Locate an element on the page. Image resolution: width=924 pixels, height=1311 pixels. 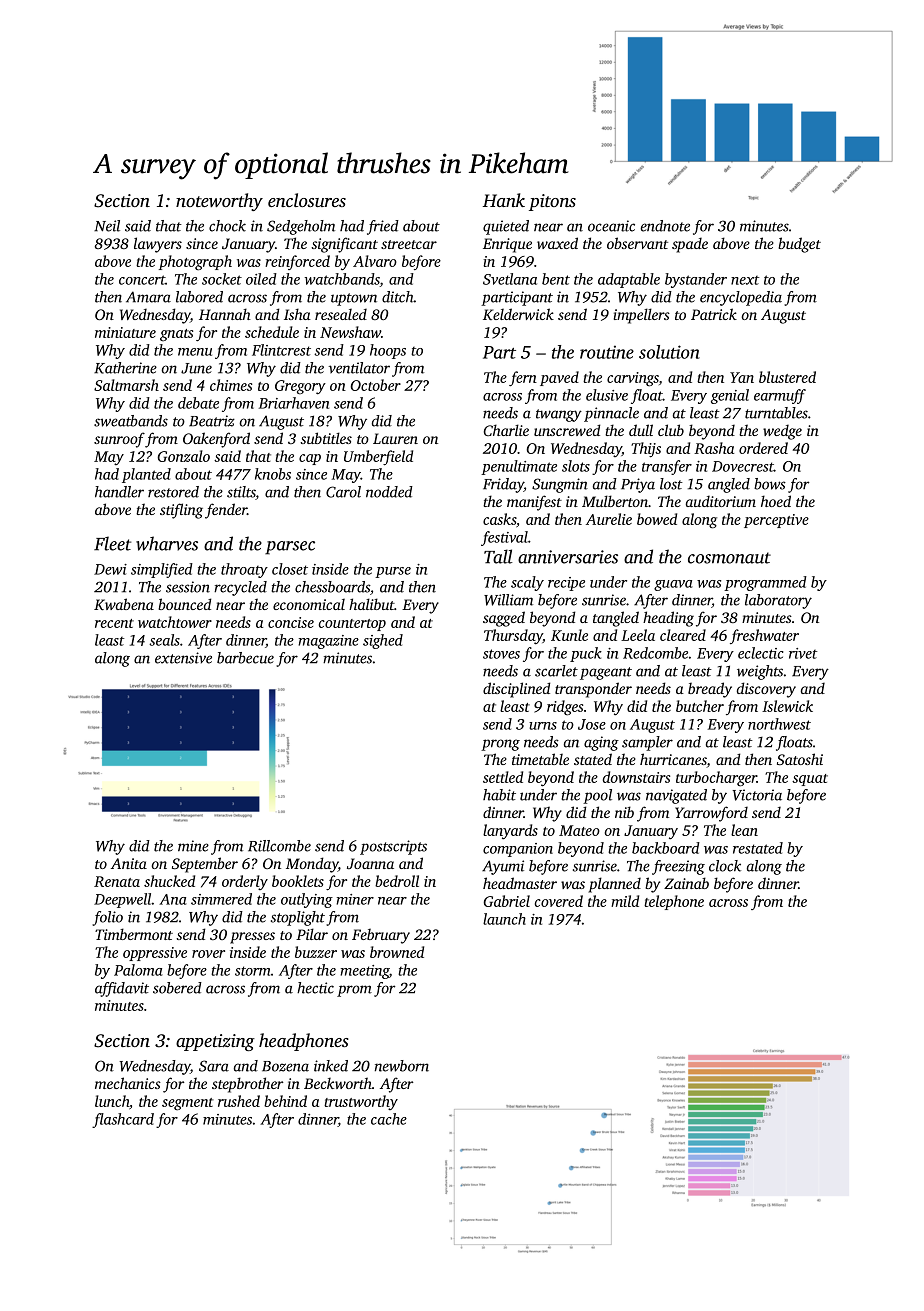
cache is located at coordinates (389, 1119).
